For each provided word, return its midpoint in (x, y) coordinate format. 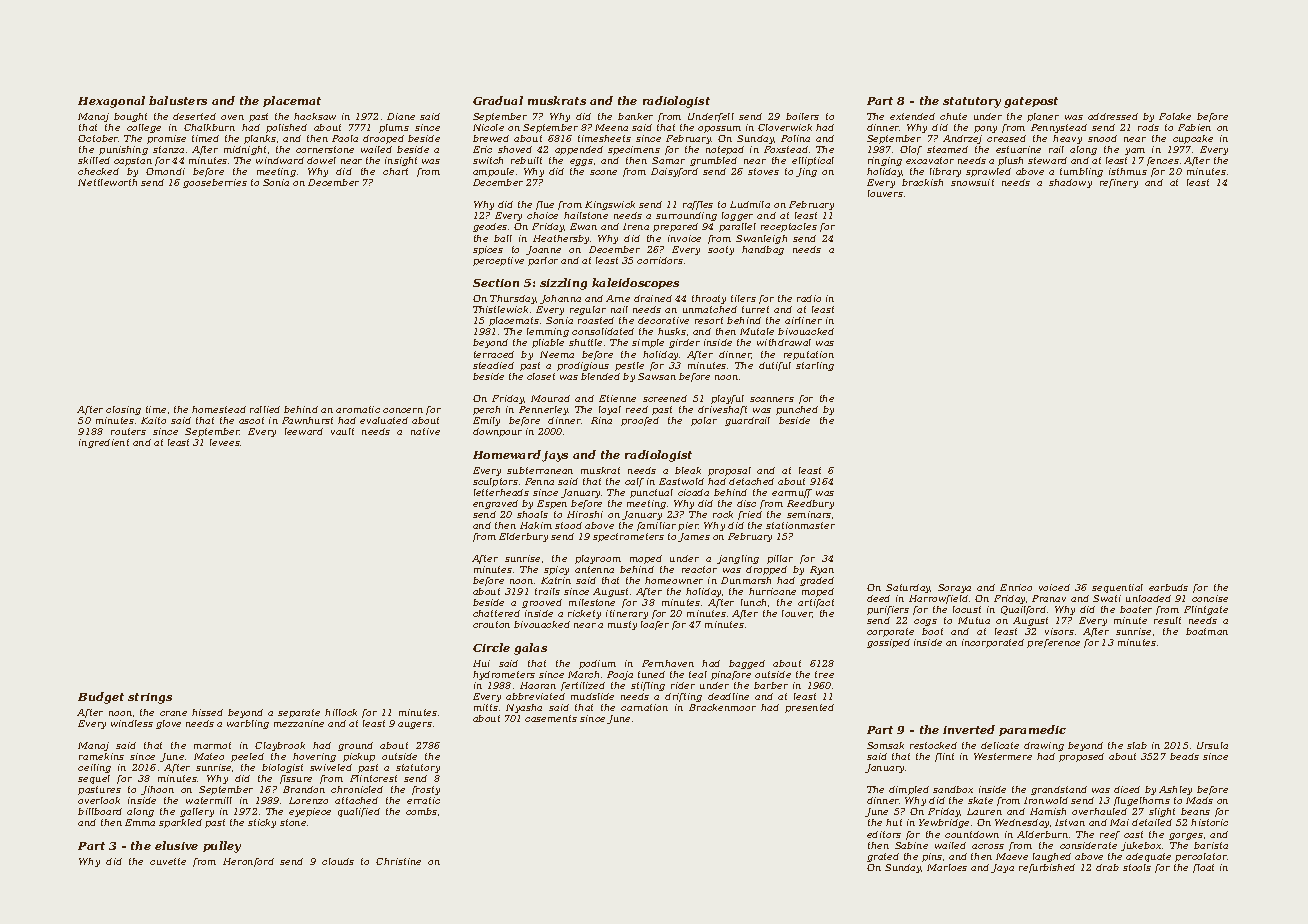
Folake (1175, 116)
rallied (265, 409)
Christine (398, 861)
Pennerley (544, 410)
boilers (802, 116)
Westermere (1003, 756)
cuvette (168, 861)
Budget (101, 698)
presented (809, 708)
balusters (178, 100)
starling (815, 366)
